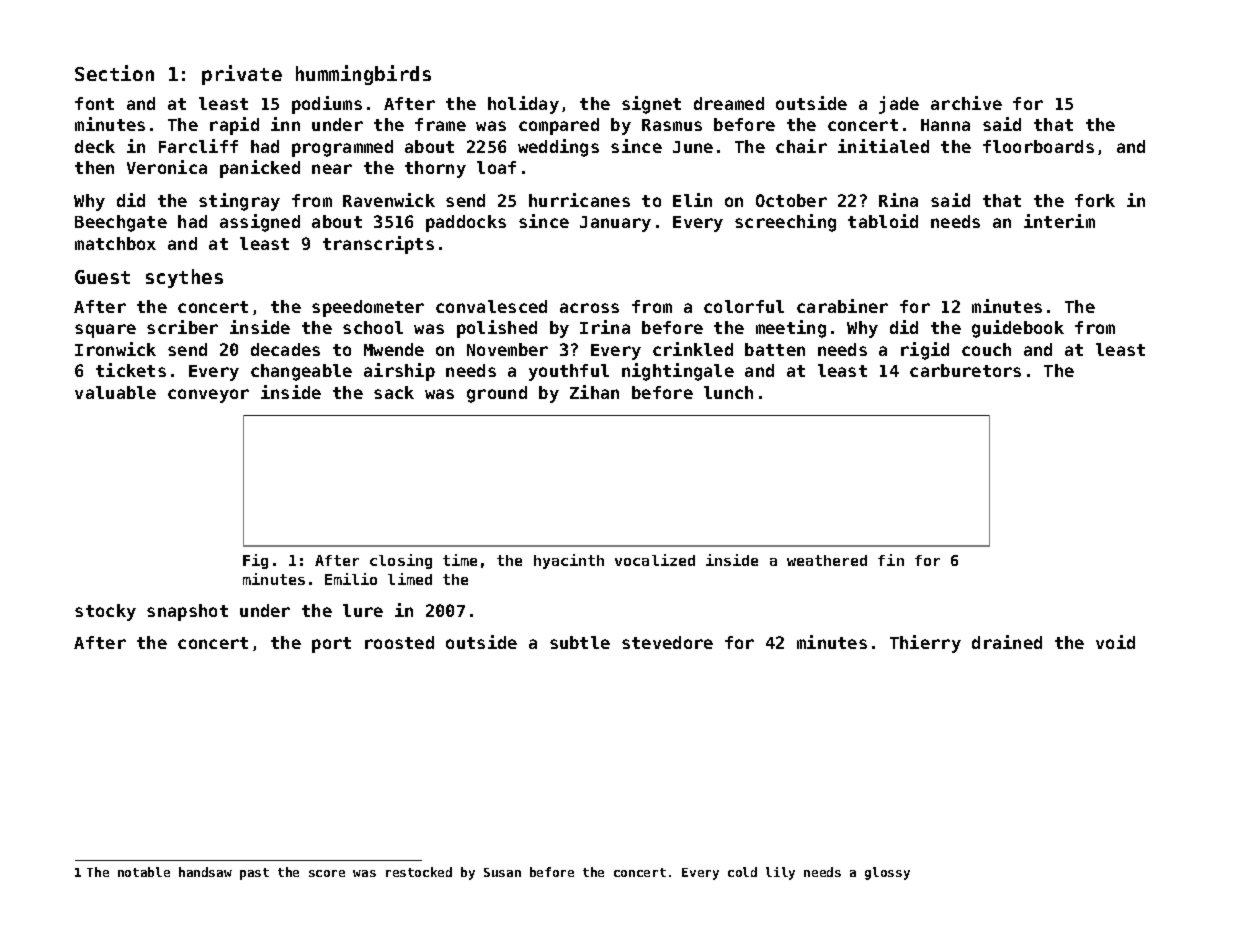 The width and height of the document is (1233, 952). What do you see at coordinates (419, 872) in the document?
I see `restocked` at bounding box center [419, 872].
